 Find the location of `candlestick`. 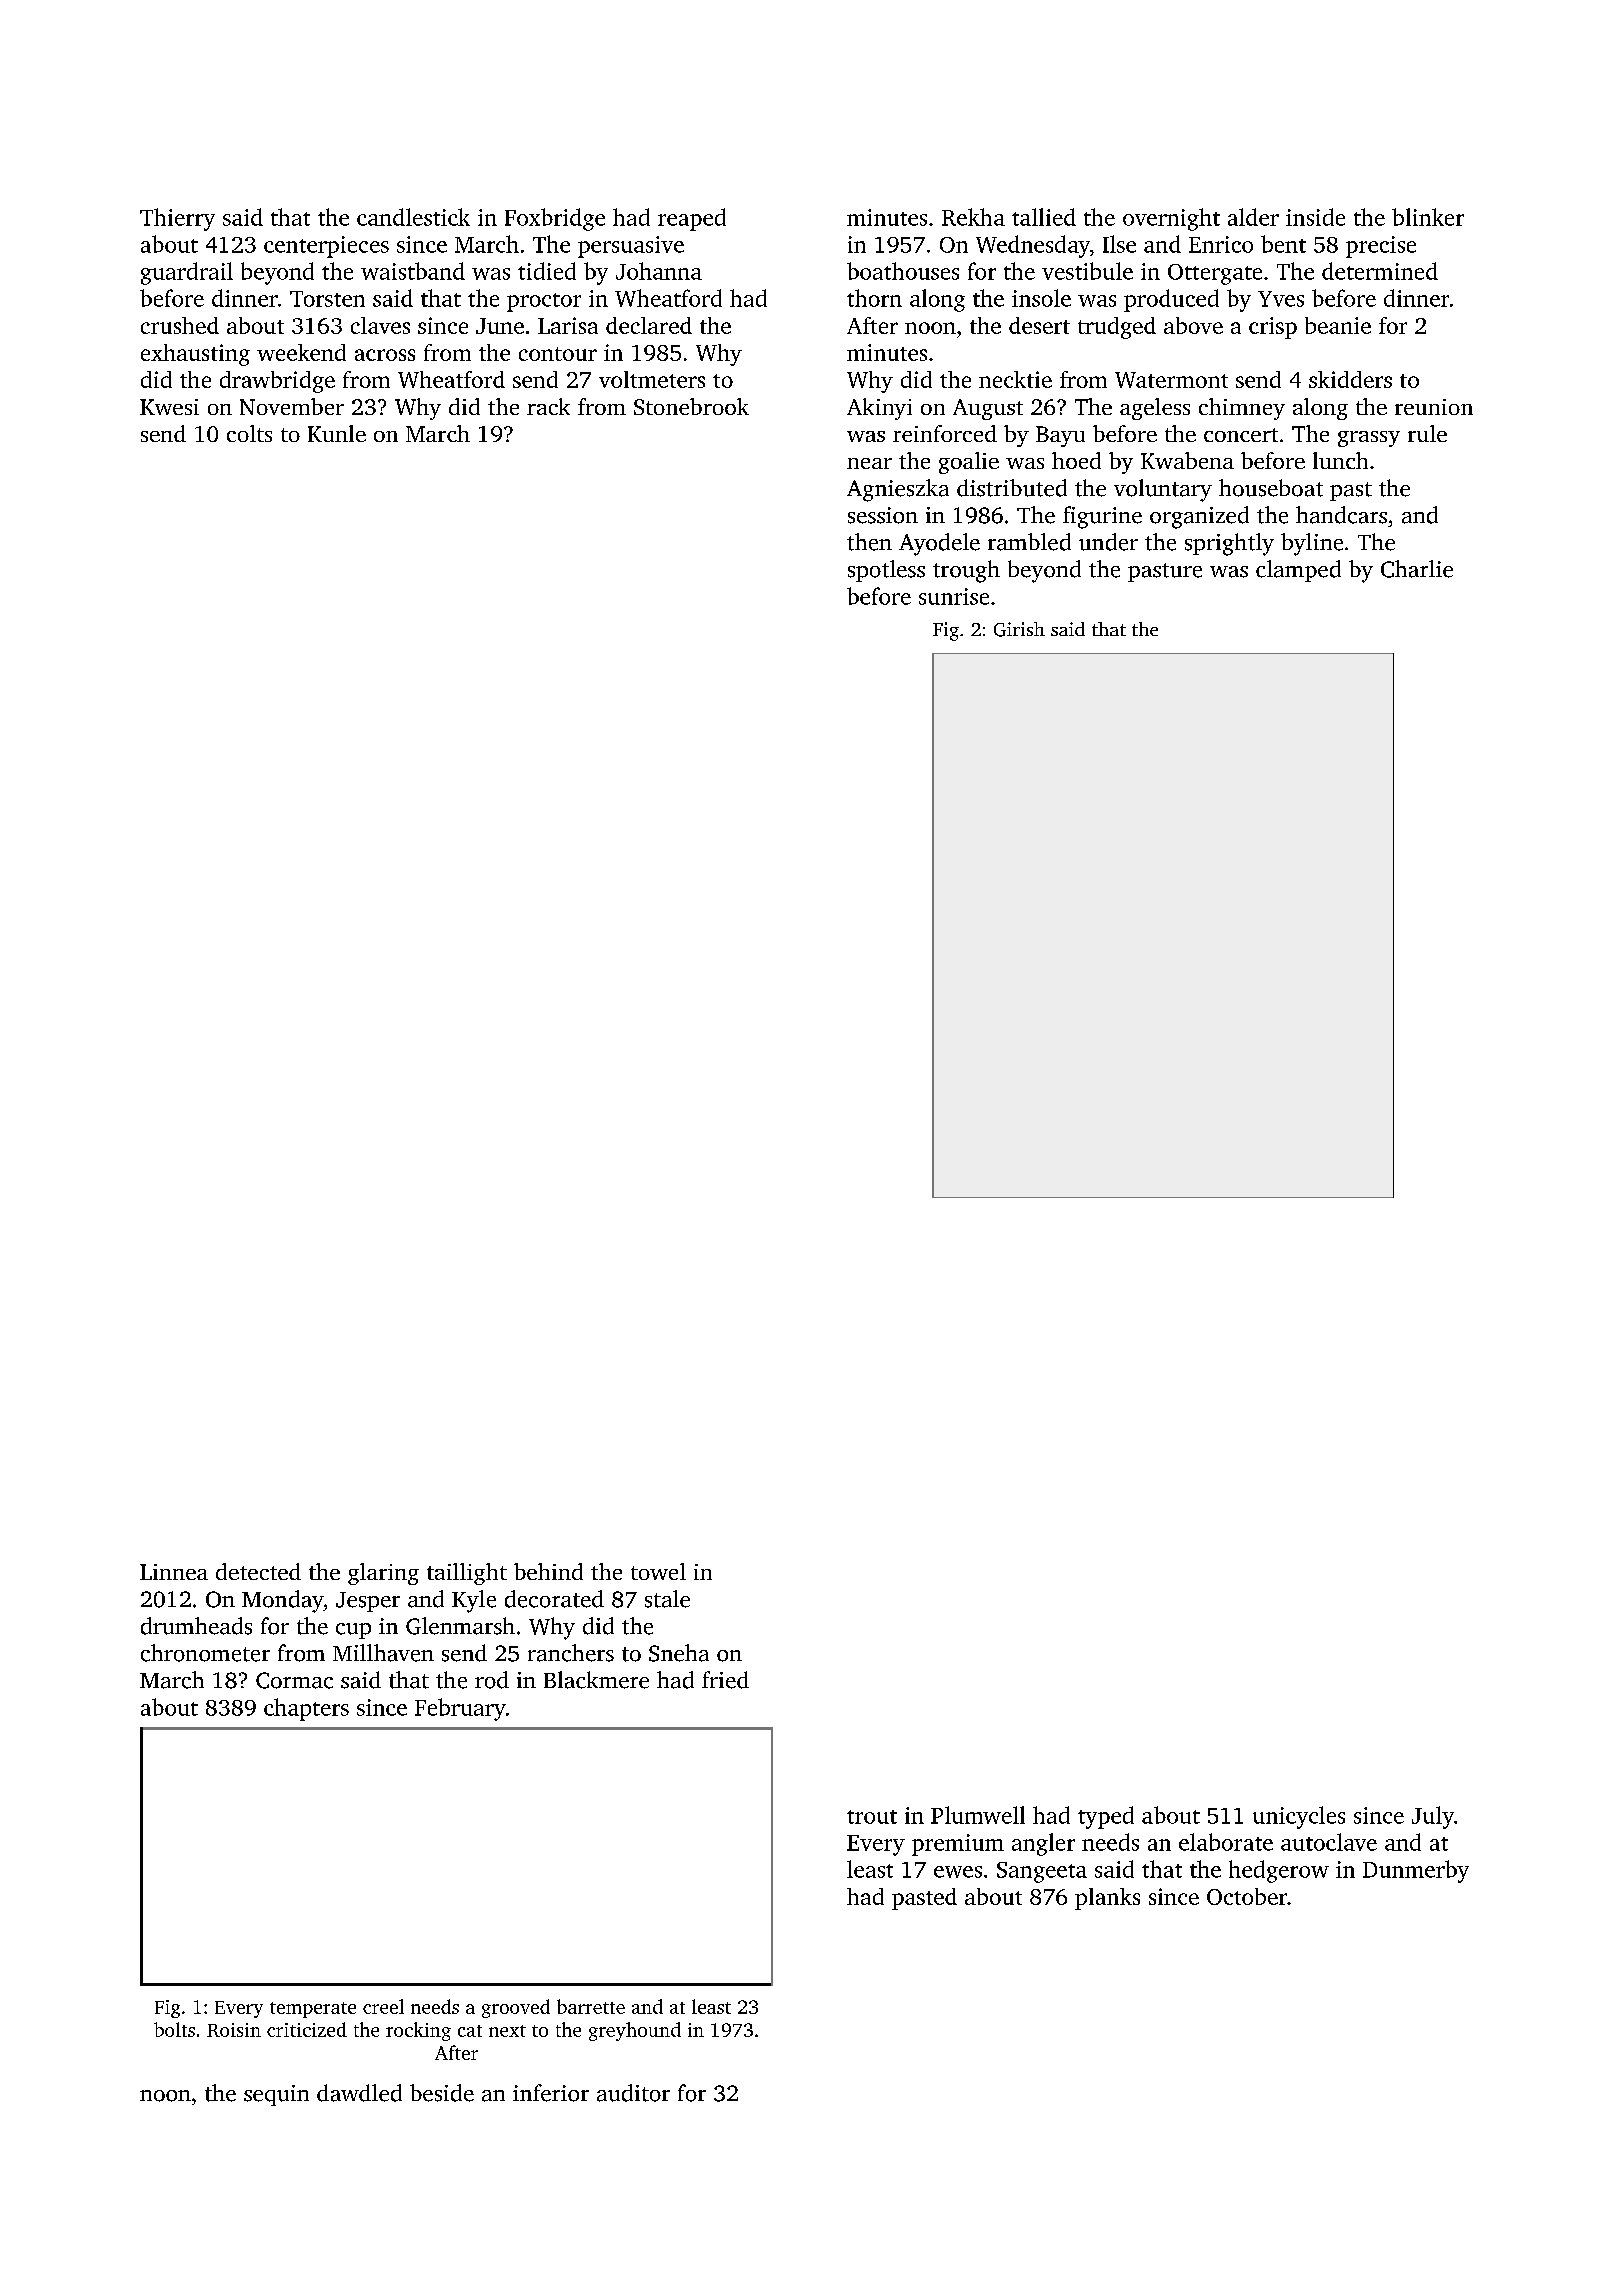

candlestick is located at coordinates (413, 217).
